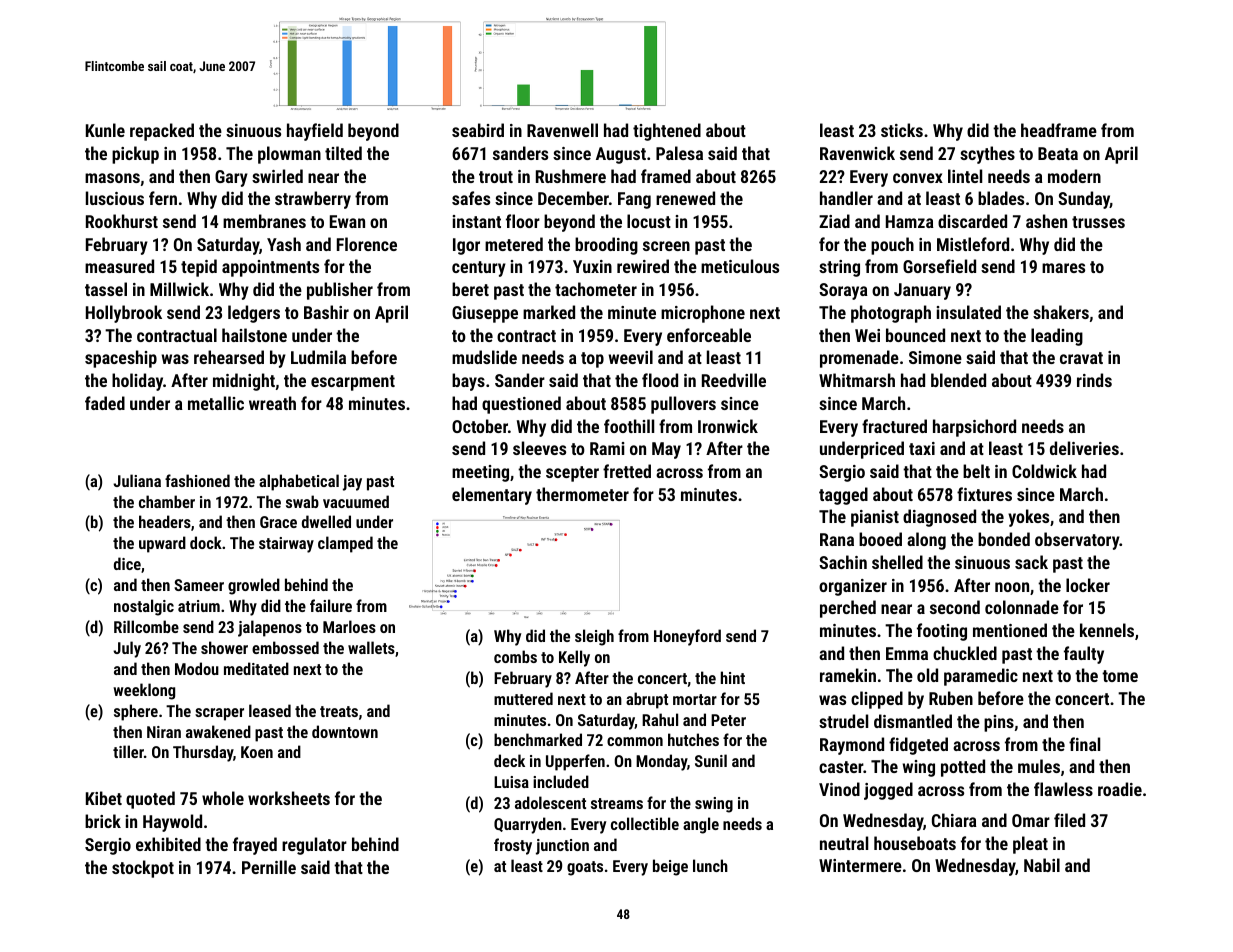  Describe the element at coordinates (562, 130) in the screenshot. I see `Ravenwell` at that location.
